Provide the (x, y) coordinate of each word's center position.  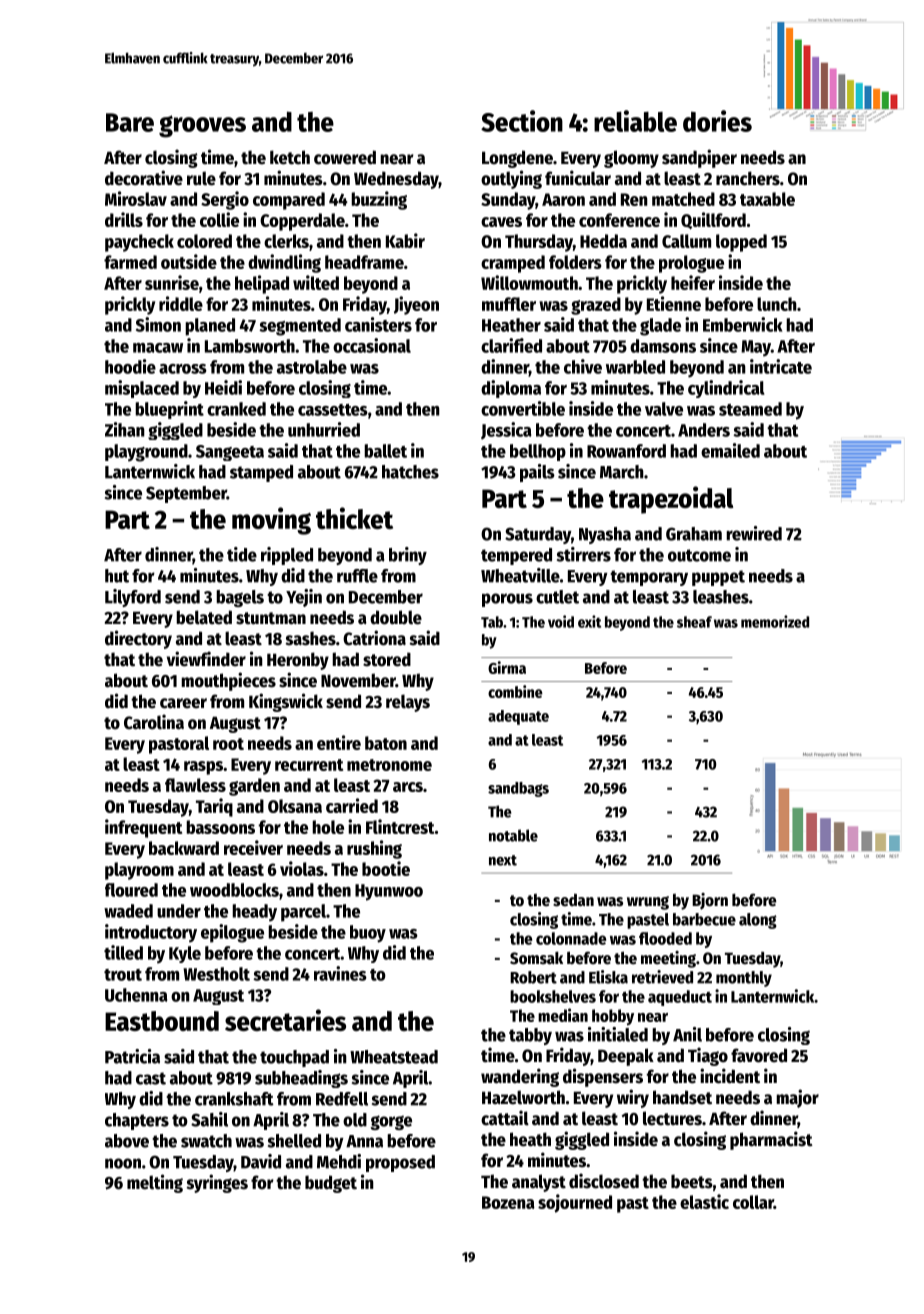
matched (683, 199)
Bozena (508, 1202)
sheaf (694, 622)
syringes (217, 1183)
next (503, 860)
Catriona (374, 638)
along (758, 921)
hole (328, 827)
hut (117, 576)
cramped (513, 264)
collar (753, 1202)
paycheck (139, 243)
